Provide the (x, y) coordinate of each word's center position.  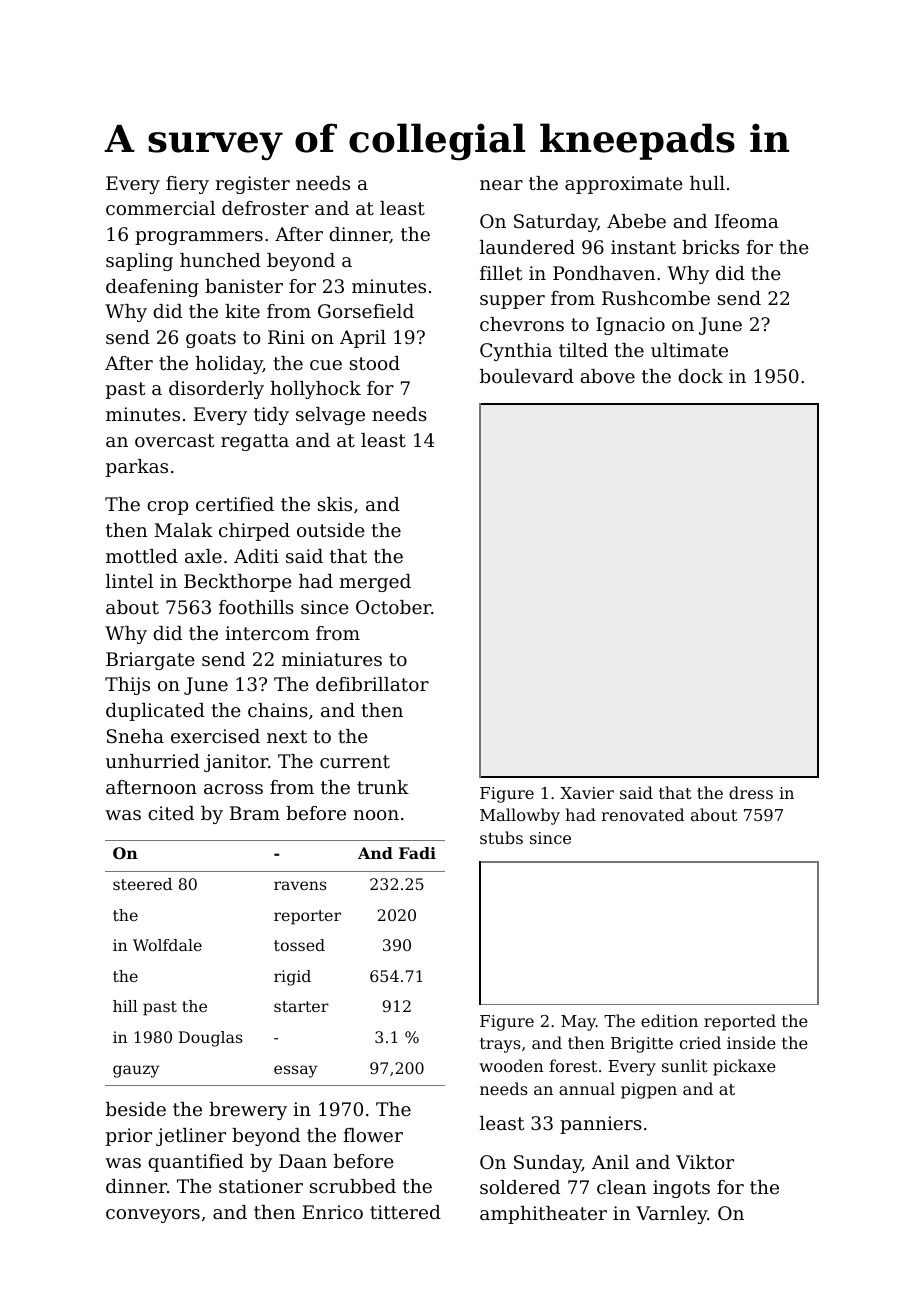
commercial (160, 208)
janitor (236, 763)
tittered (405, 1212)
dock (700, 376)
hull (707, 183)
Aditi (256, 556)
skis (335, 504)
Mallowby (520, 816)
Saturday (555, 223)
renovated (642, 814)
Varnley (672, 1215)
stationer (261, 1186)
